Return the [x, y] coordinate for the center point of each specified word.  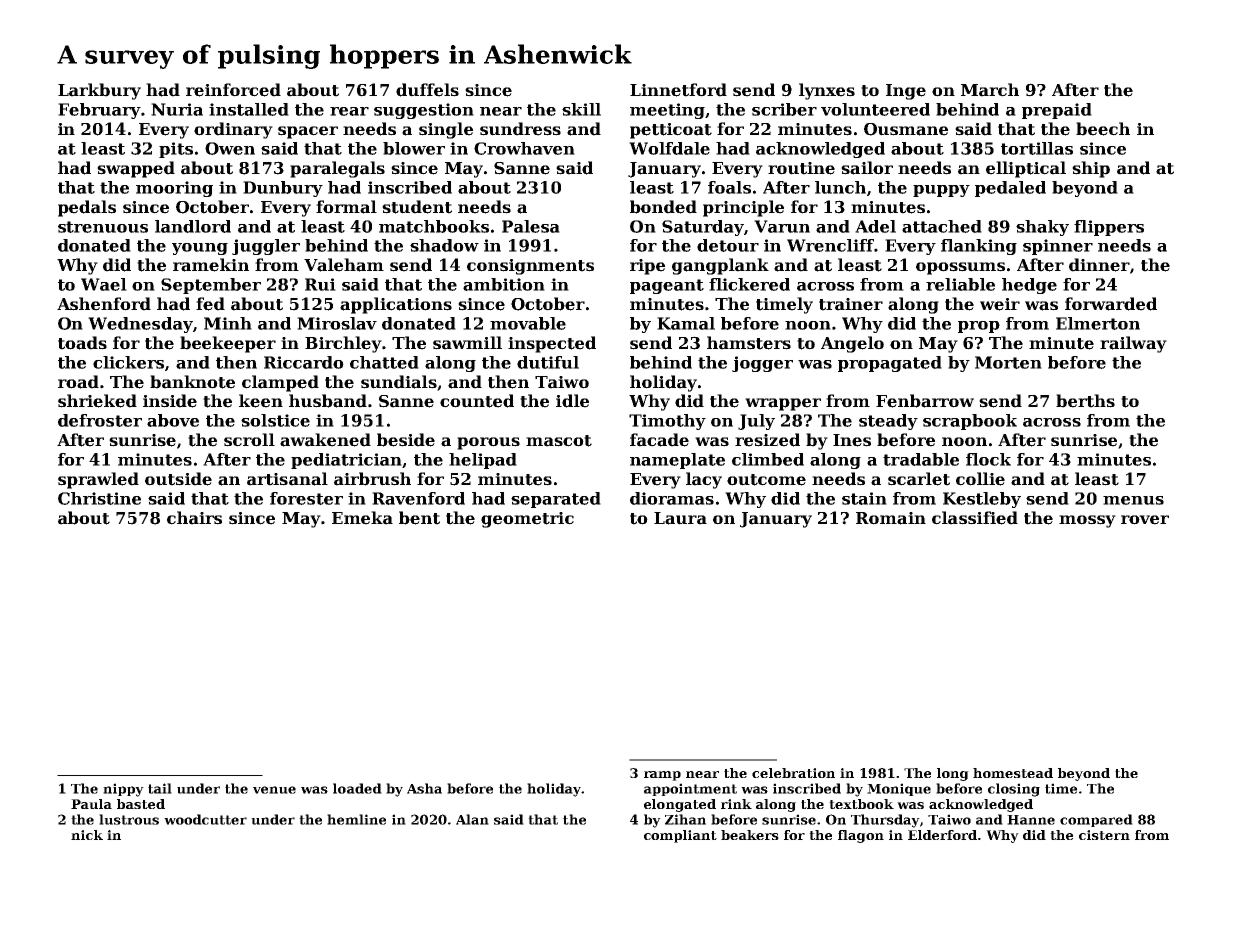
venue [274, 790]
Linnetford [678, 90]
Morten [1008, 362]
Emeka [362, 518]
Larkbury [99, 91]
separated [556, 500]
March [990, 90]
